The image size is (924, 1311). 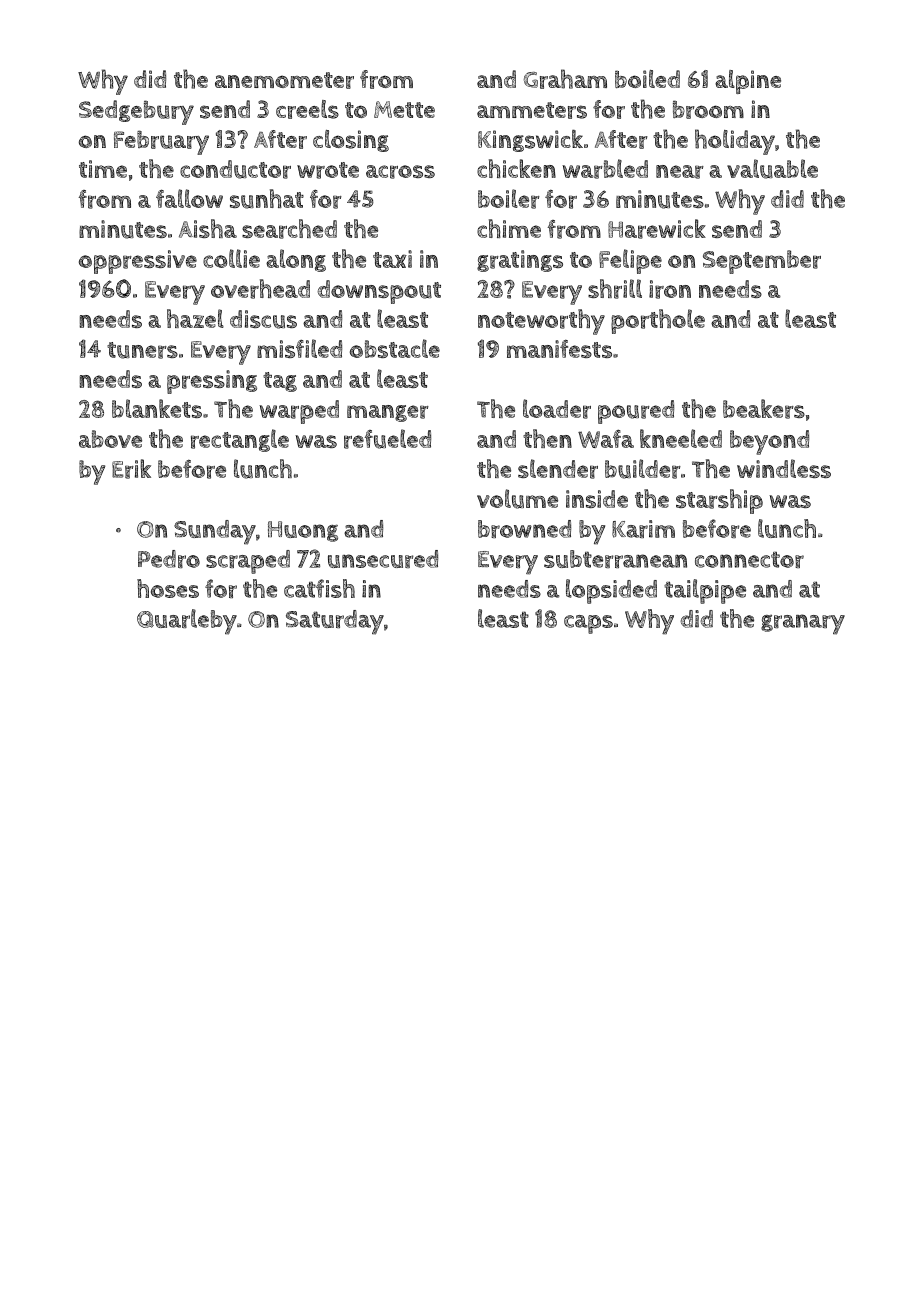 I want to click on September, so click(x=762, y=262).
